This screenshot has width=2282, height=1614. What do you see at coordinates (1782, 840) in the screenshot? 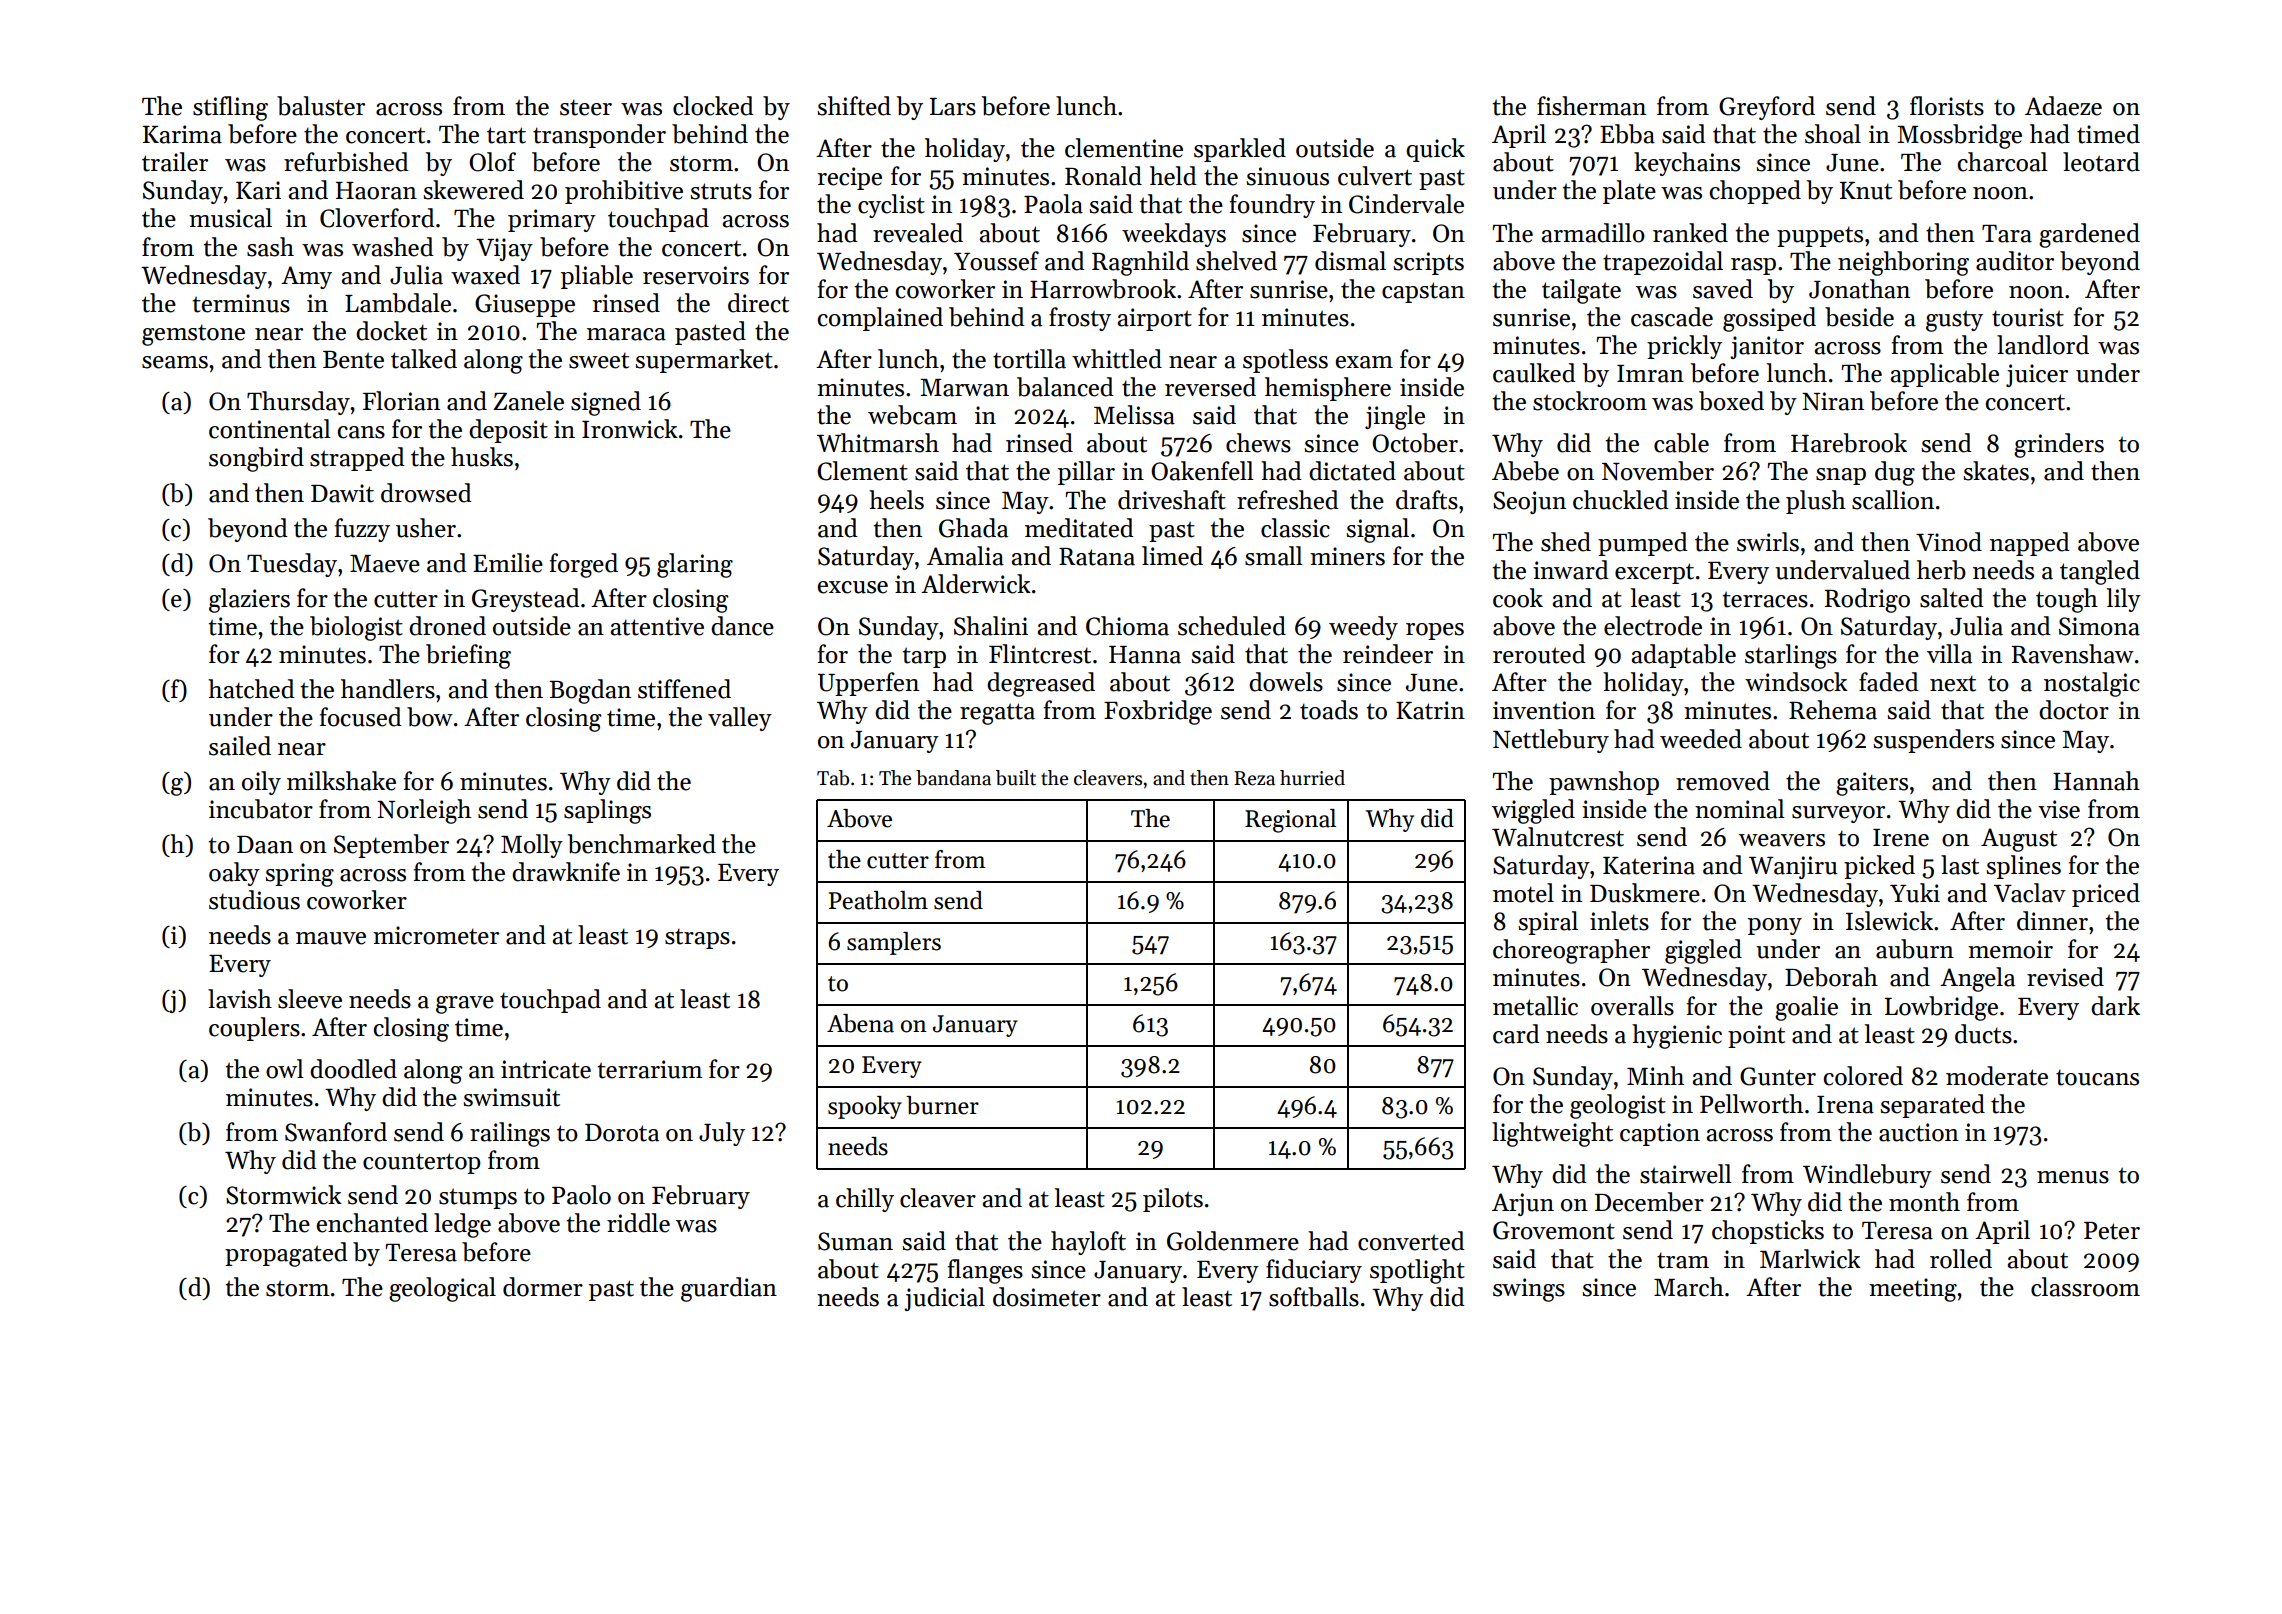
I see `weavers` at bounding box center [1782, 840].
